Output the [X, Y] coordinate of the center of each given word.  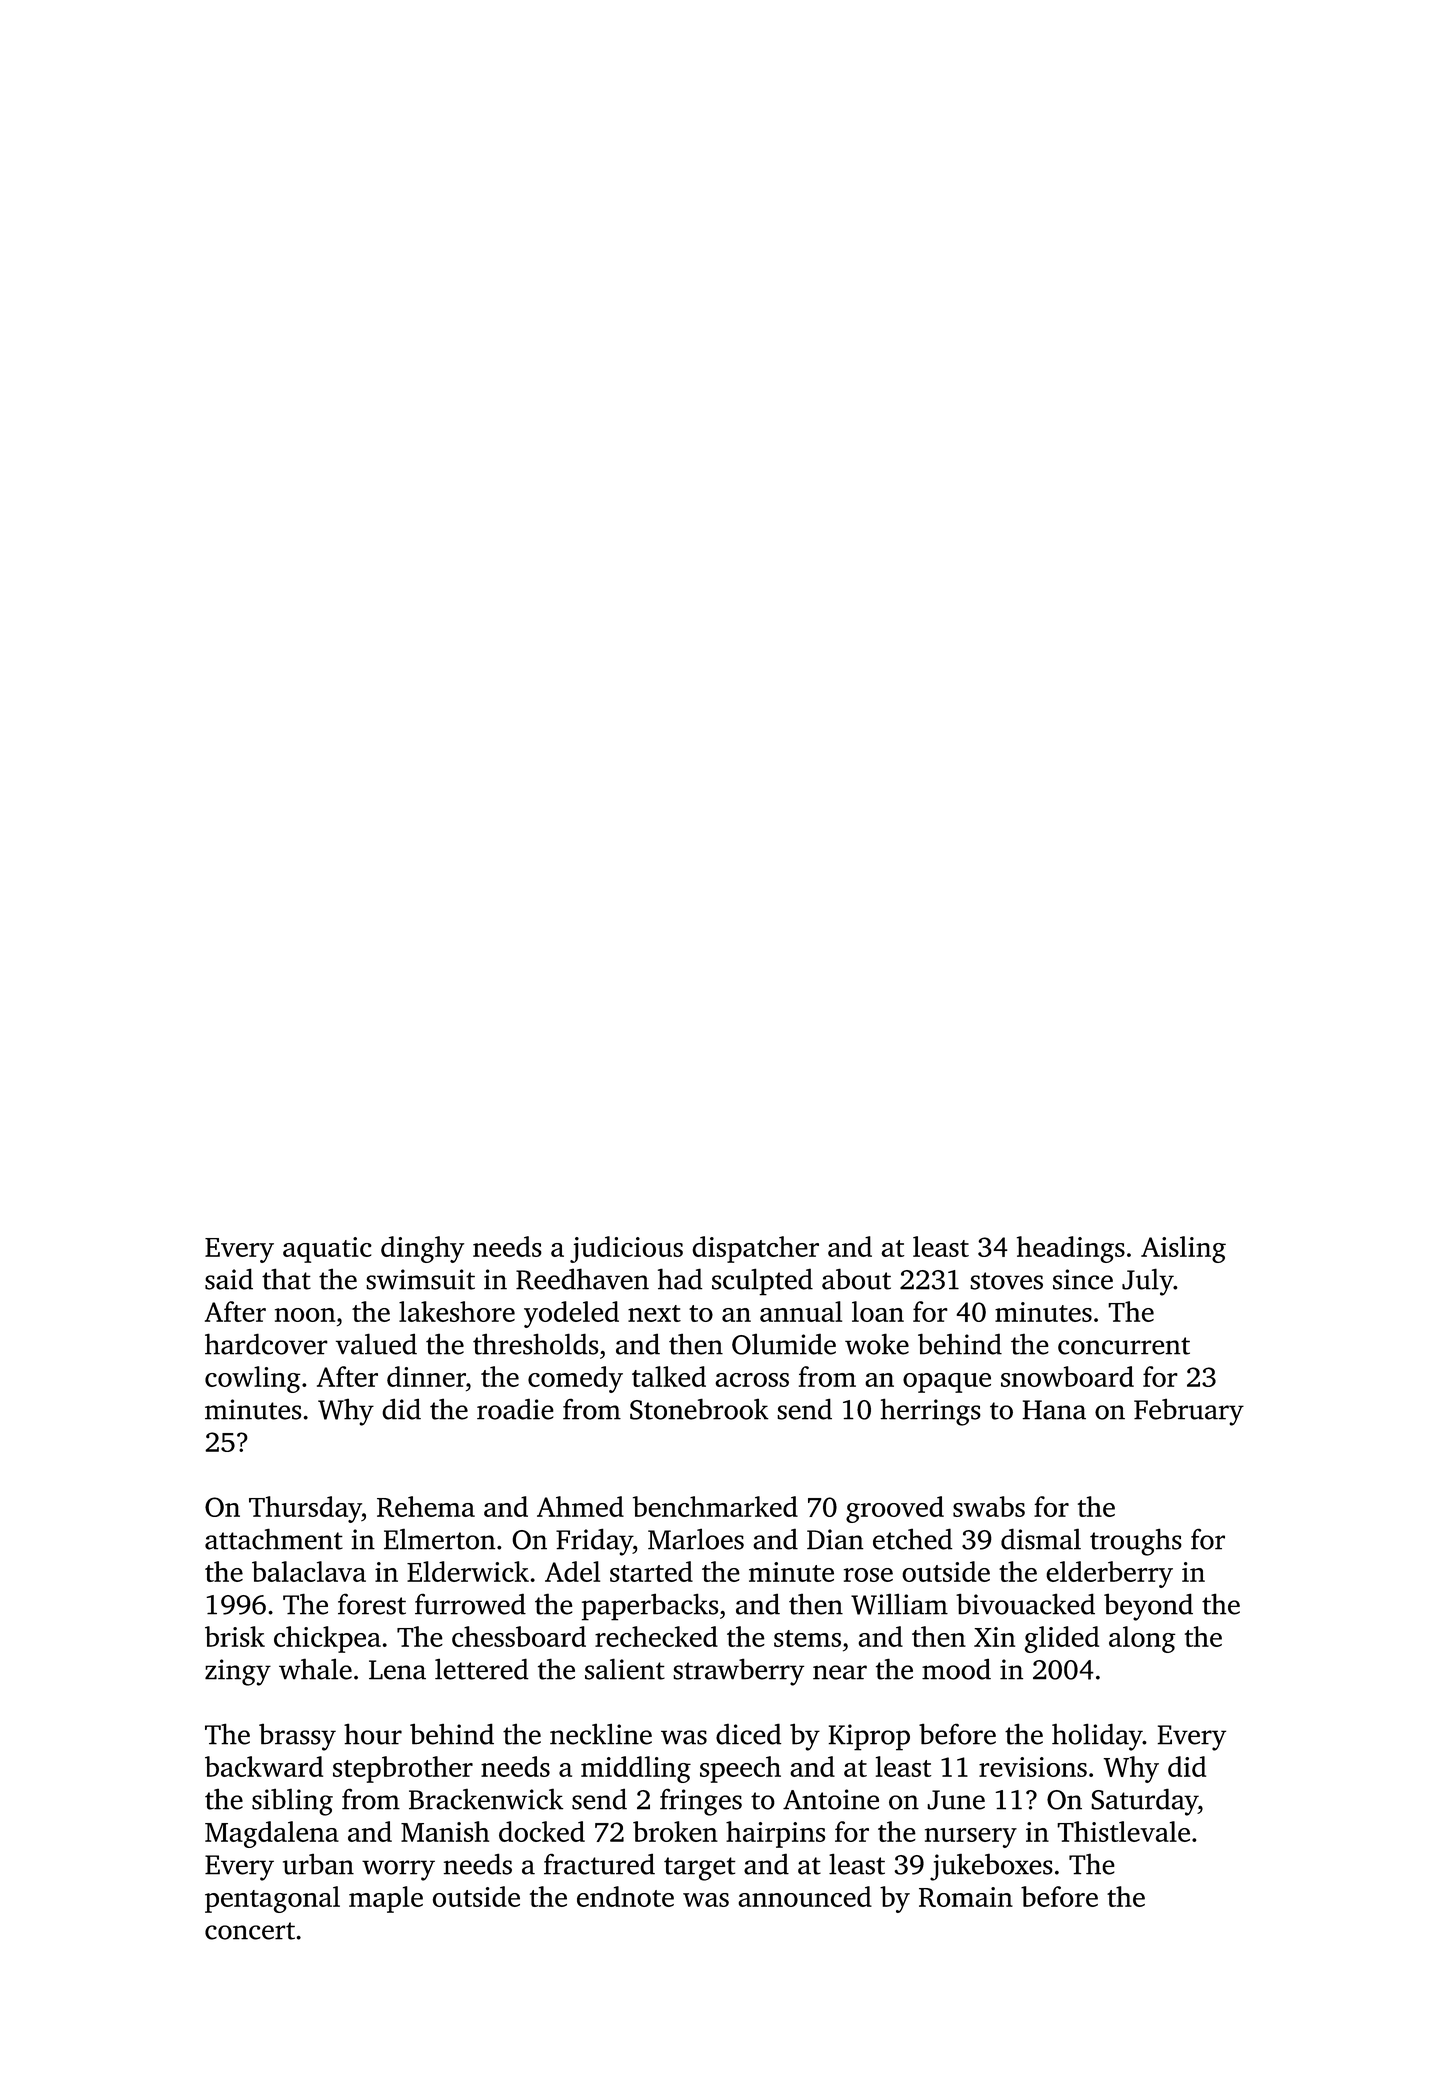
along [1142, 1639]
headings [1071, 1249]
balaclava [309, 1571]
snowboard [1067, 1376]
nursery [971, 1838]
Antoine [831, 1799]
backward [264, 1766]
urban [318, 1864]
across [752, 1380]
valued [376, 1344]
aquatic [327, 1250]
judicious [626, 1249]
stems [807, 1638]
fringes [701, 1802]
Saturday [1144, 1802]
